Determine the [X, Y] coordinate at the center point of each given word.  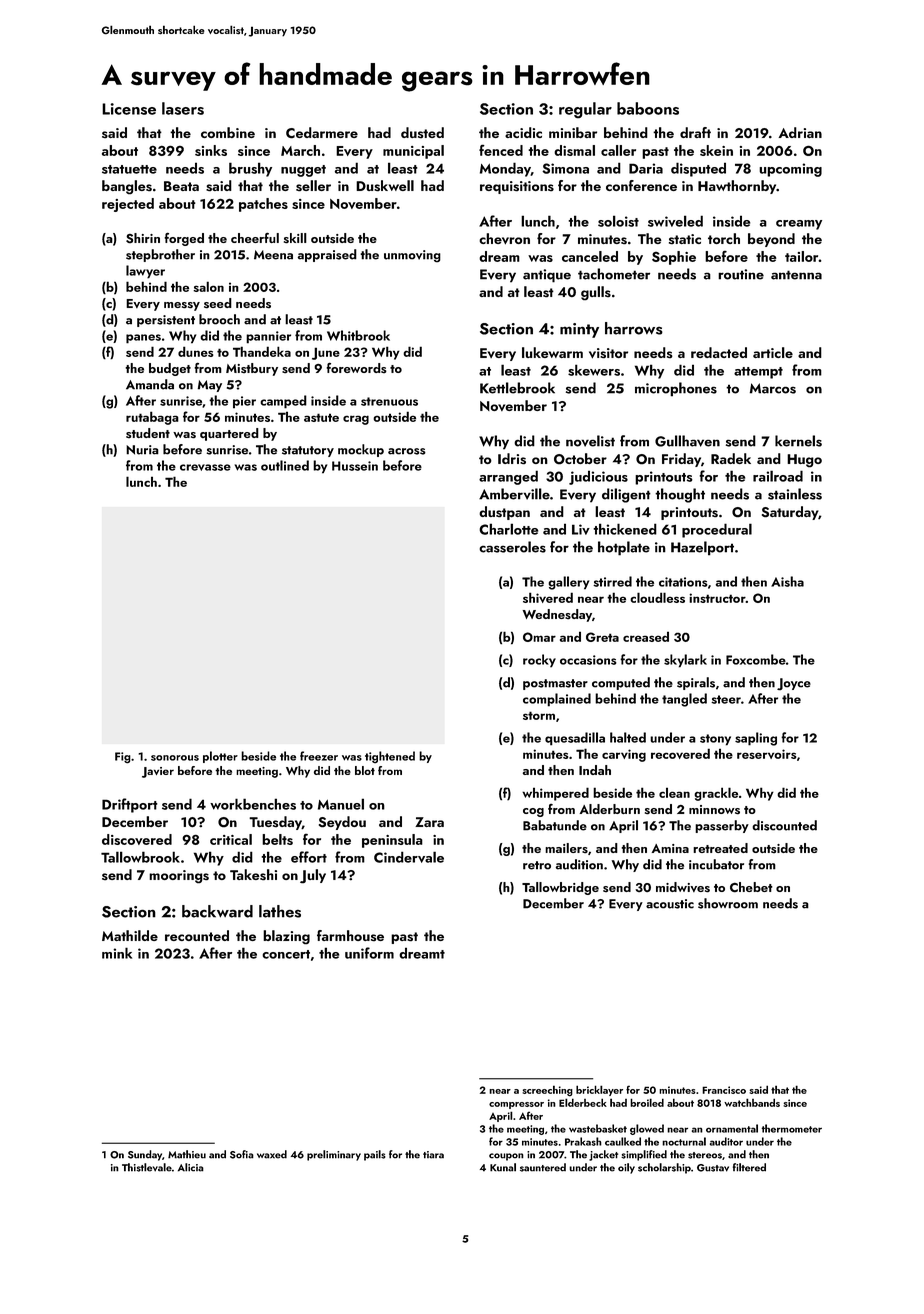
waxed [272, 1154]
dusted [422, 132]
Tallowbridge [560, 888]
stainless [795, 494]
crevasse [205, 467]
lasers [183, 108]
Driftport [130, 805]
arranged [508, 477]
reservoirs [766, 754]
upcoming [790, 170]
